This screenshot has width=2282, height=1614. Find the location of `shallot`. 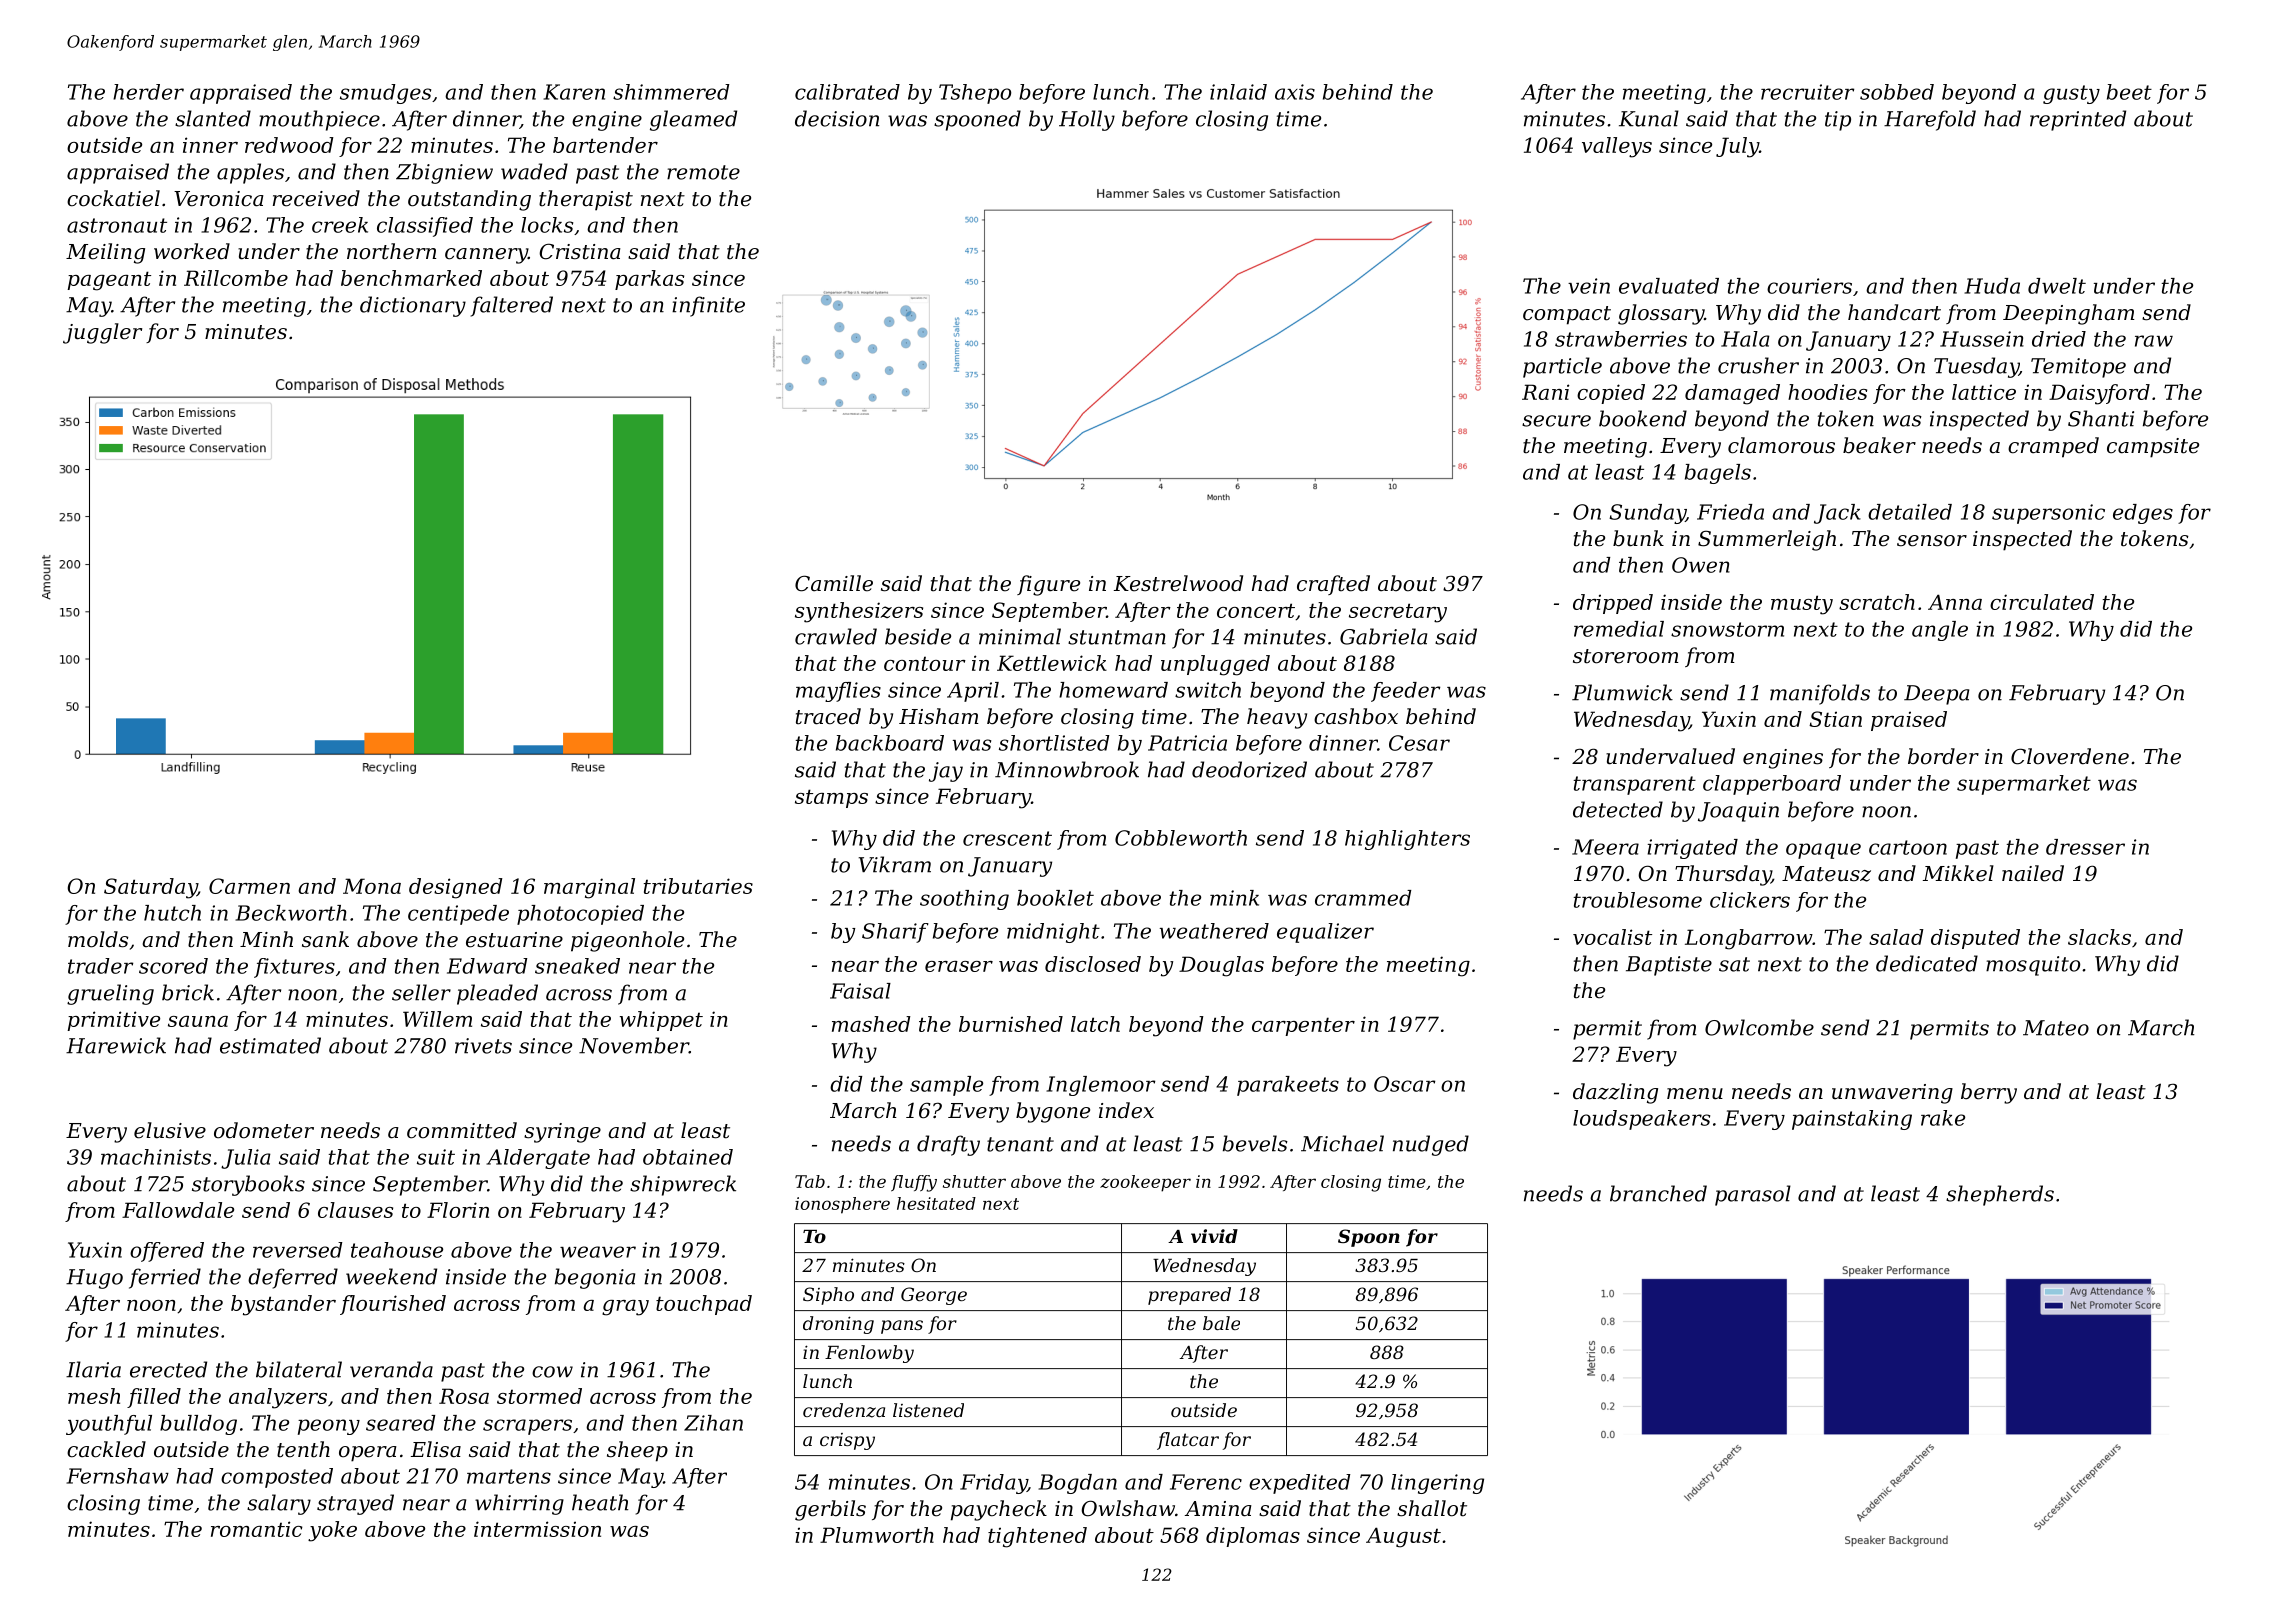

shallot is located at coordinates (1432, 1508).
